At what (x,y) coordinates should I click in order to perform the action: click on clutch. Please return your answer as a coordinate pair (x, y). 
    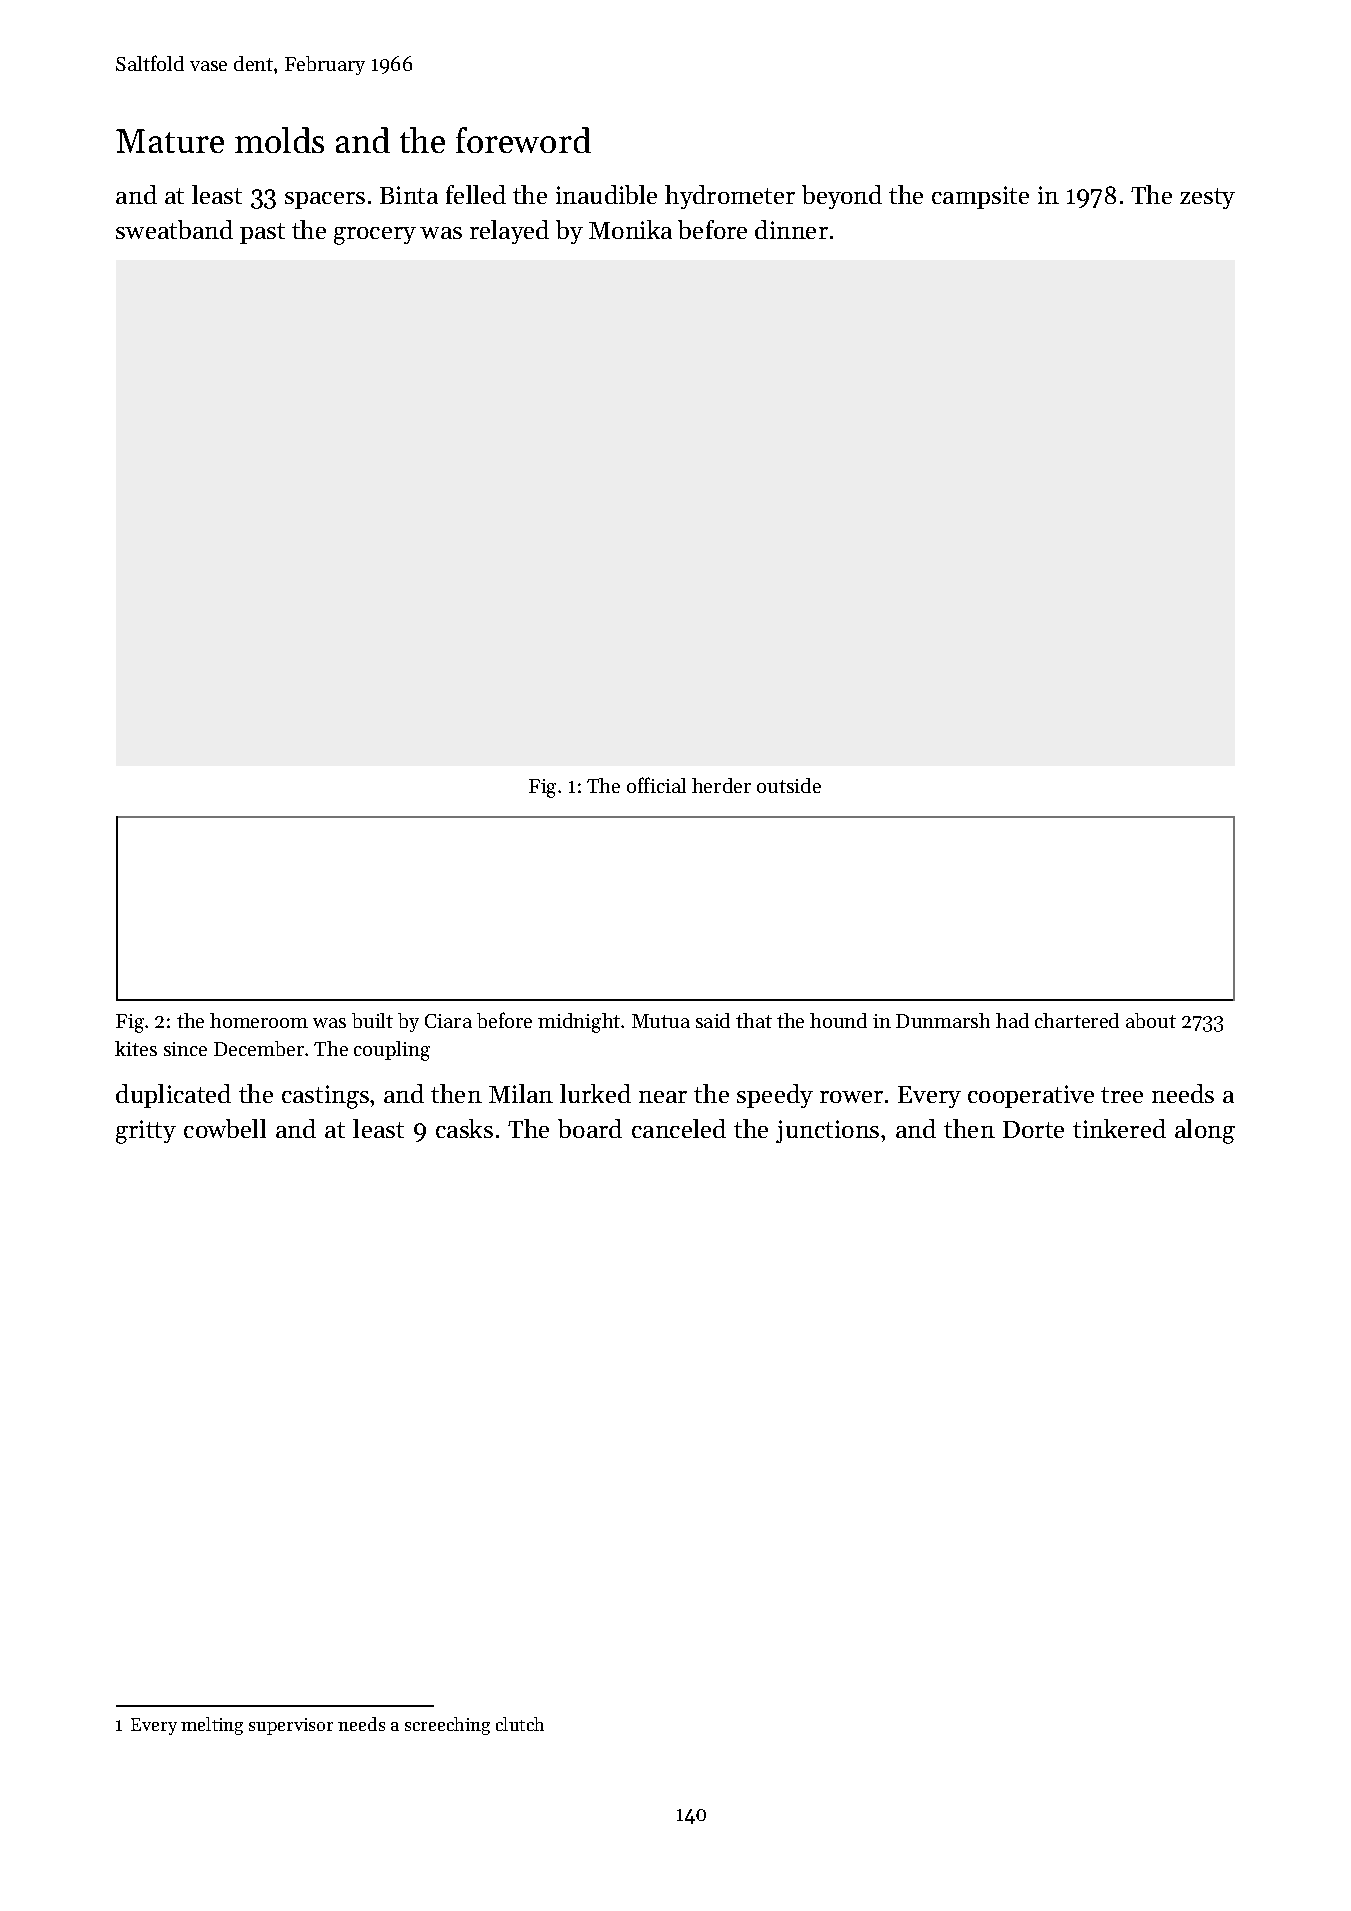
    Looking at the image, I should click on (520, 1724).
